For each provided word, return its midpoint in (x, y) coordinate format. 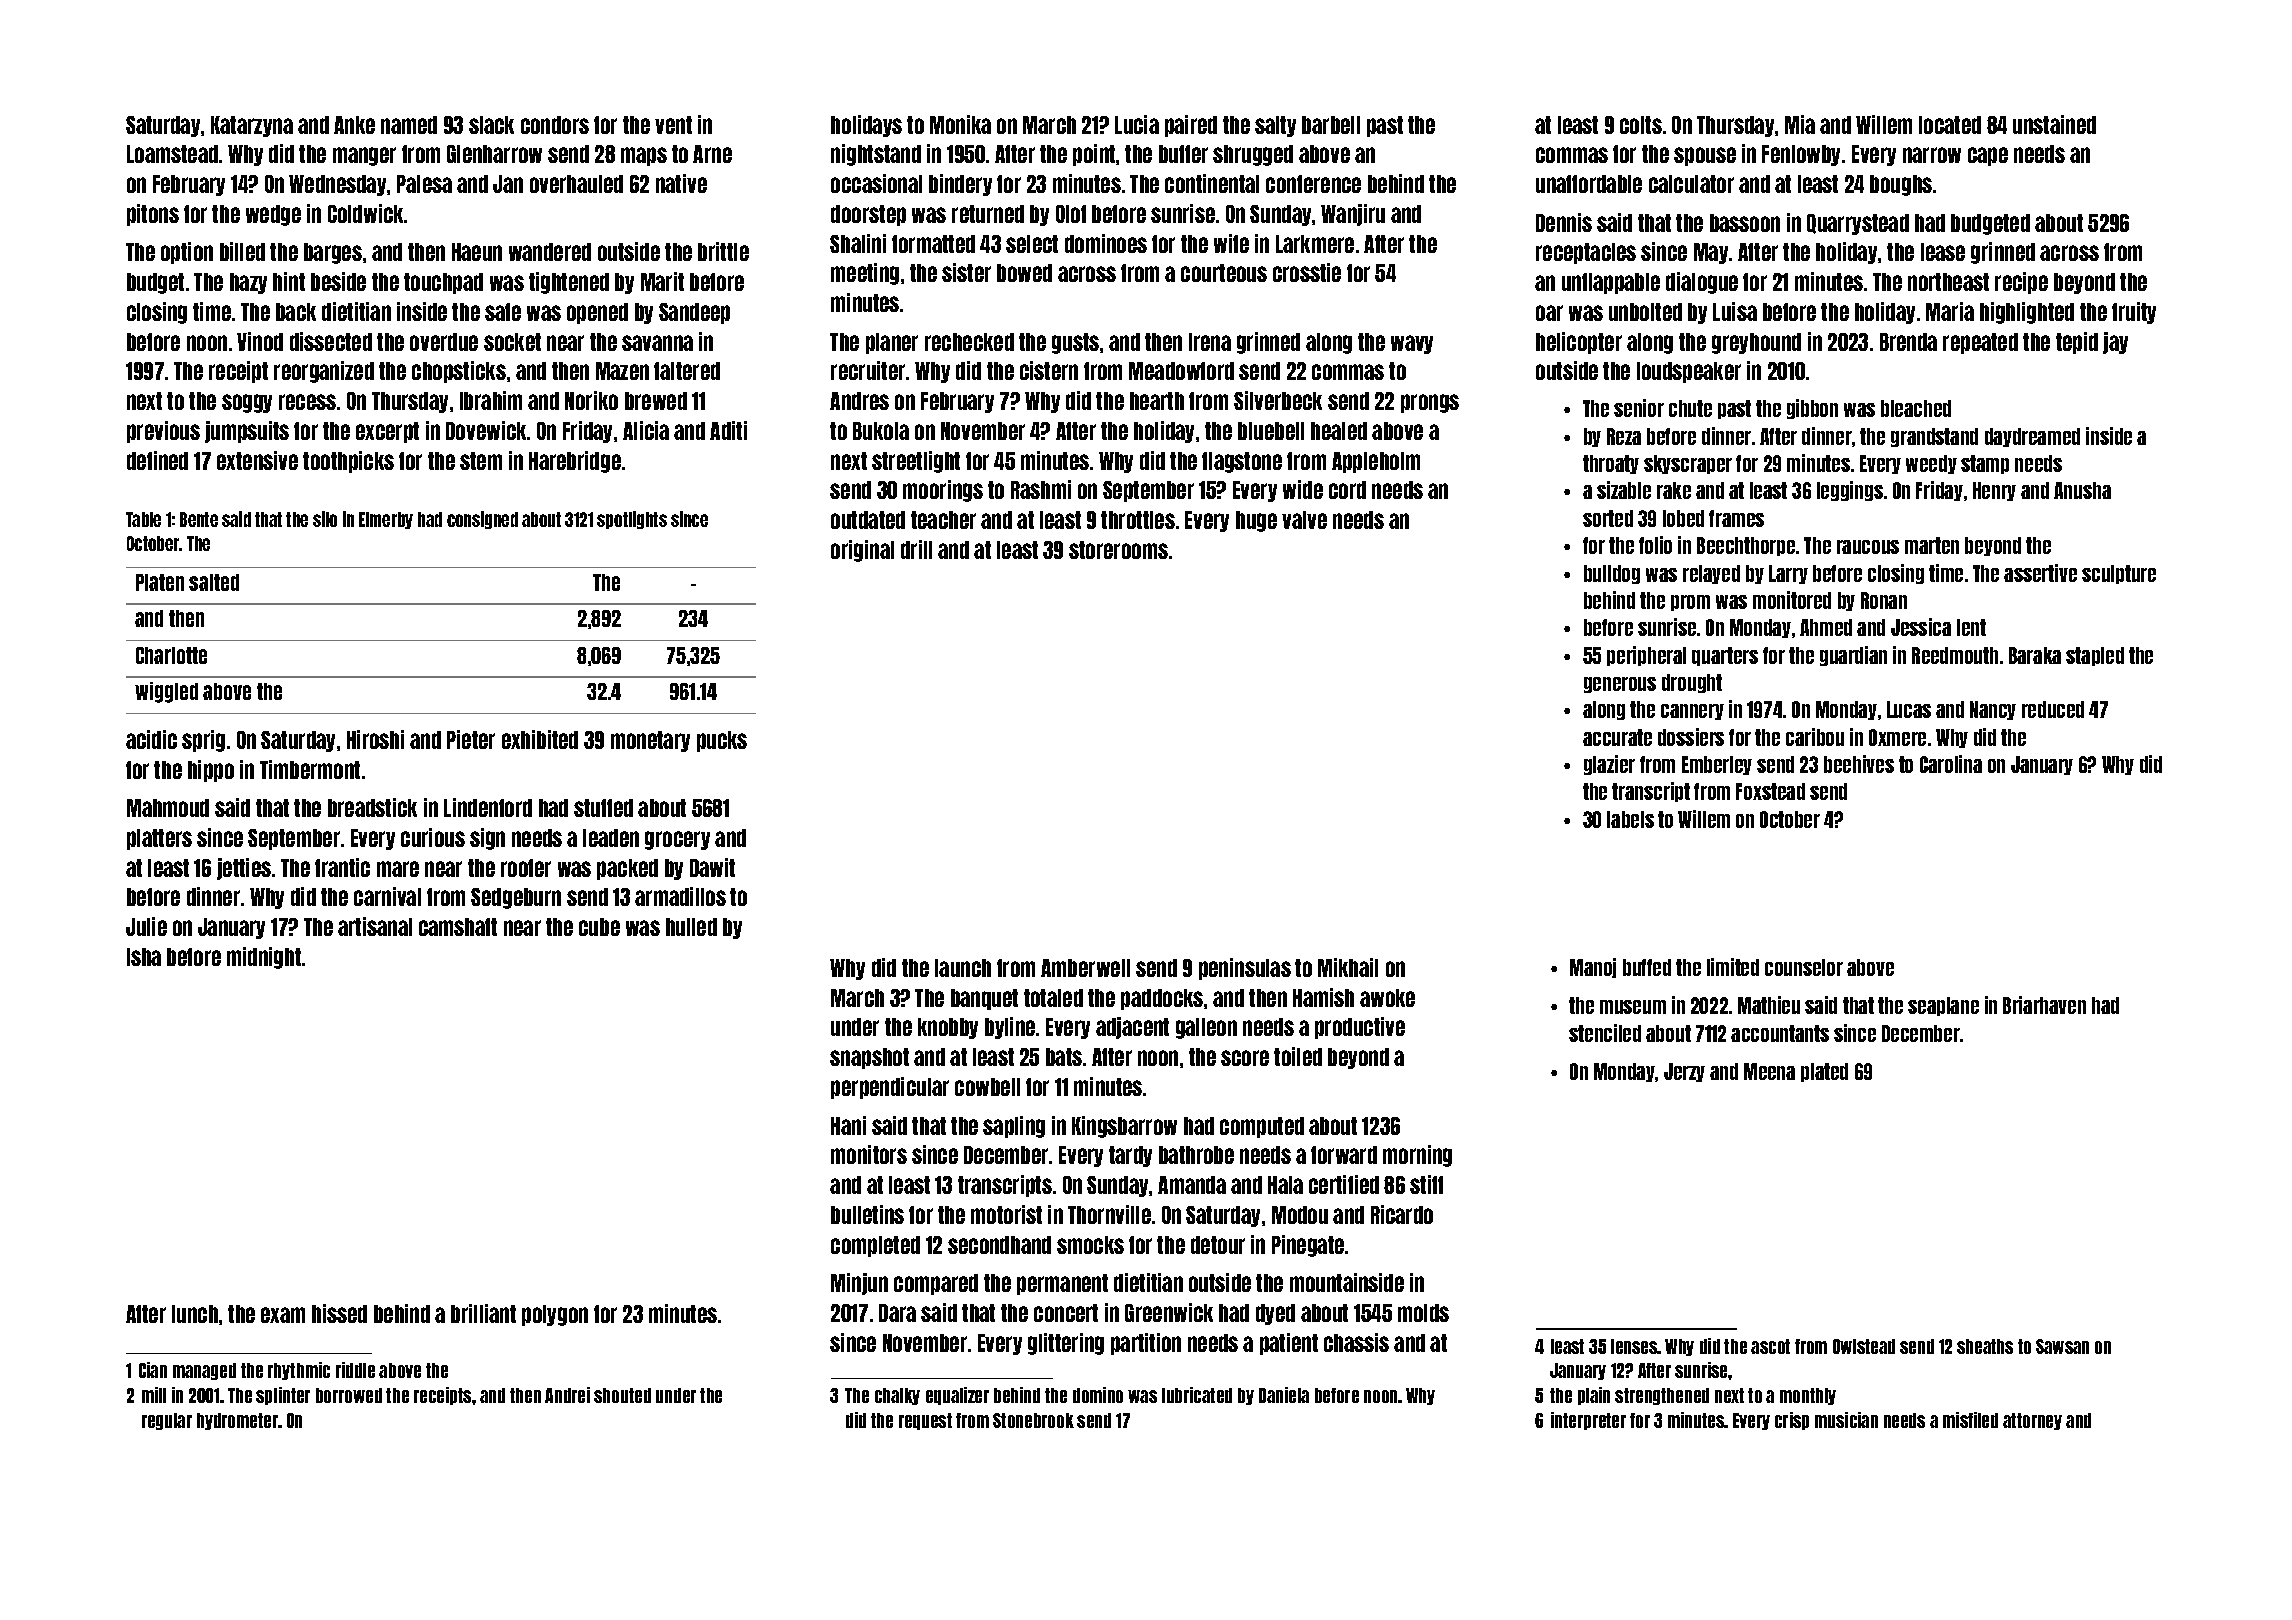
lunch (195, 1314)
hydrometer (237, 1421)
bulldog (1612, 574)
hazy (248, 283)
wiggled (166, 692)
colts (1641, 125)
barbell (1331, 125)
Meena (1769, 1071)
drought (1692, 683)
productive (1360, 1028)
